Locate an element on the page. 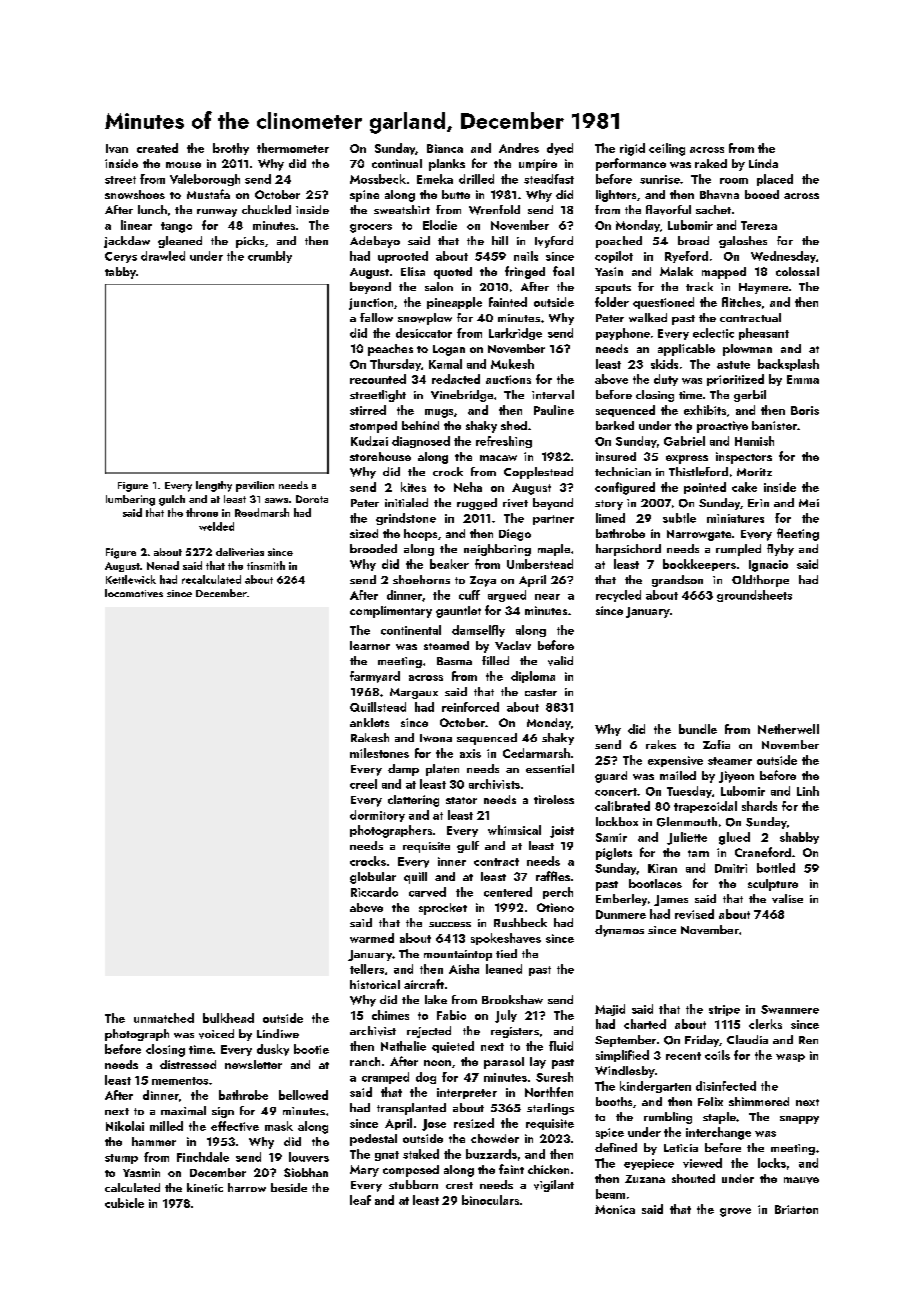 This page has width=924, height=1308. crumbly is located at coordinates (270, 257).
